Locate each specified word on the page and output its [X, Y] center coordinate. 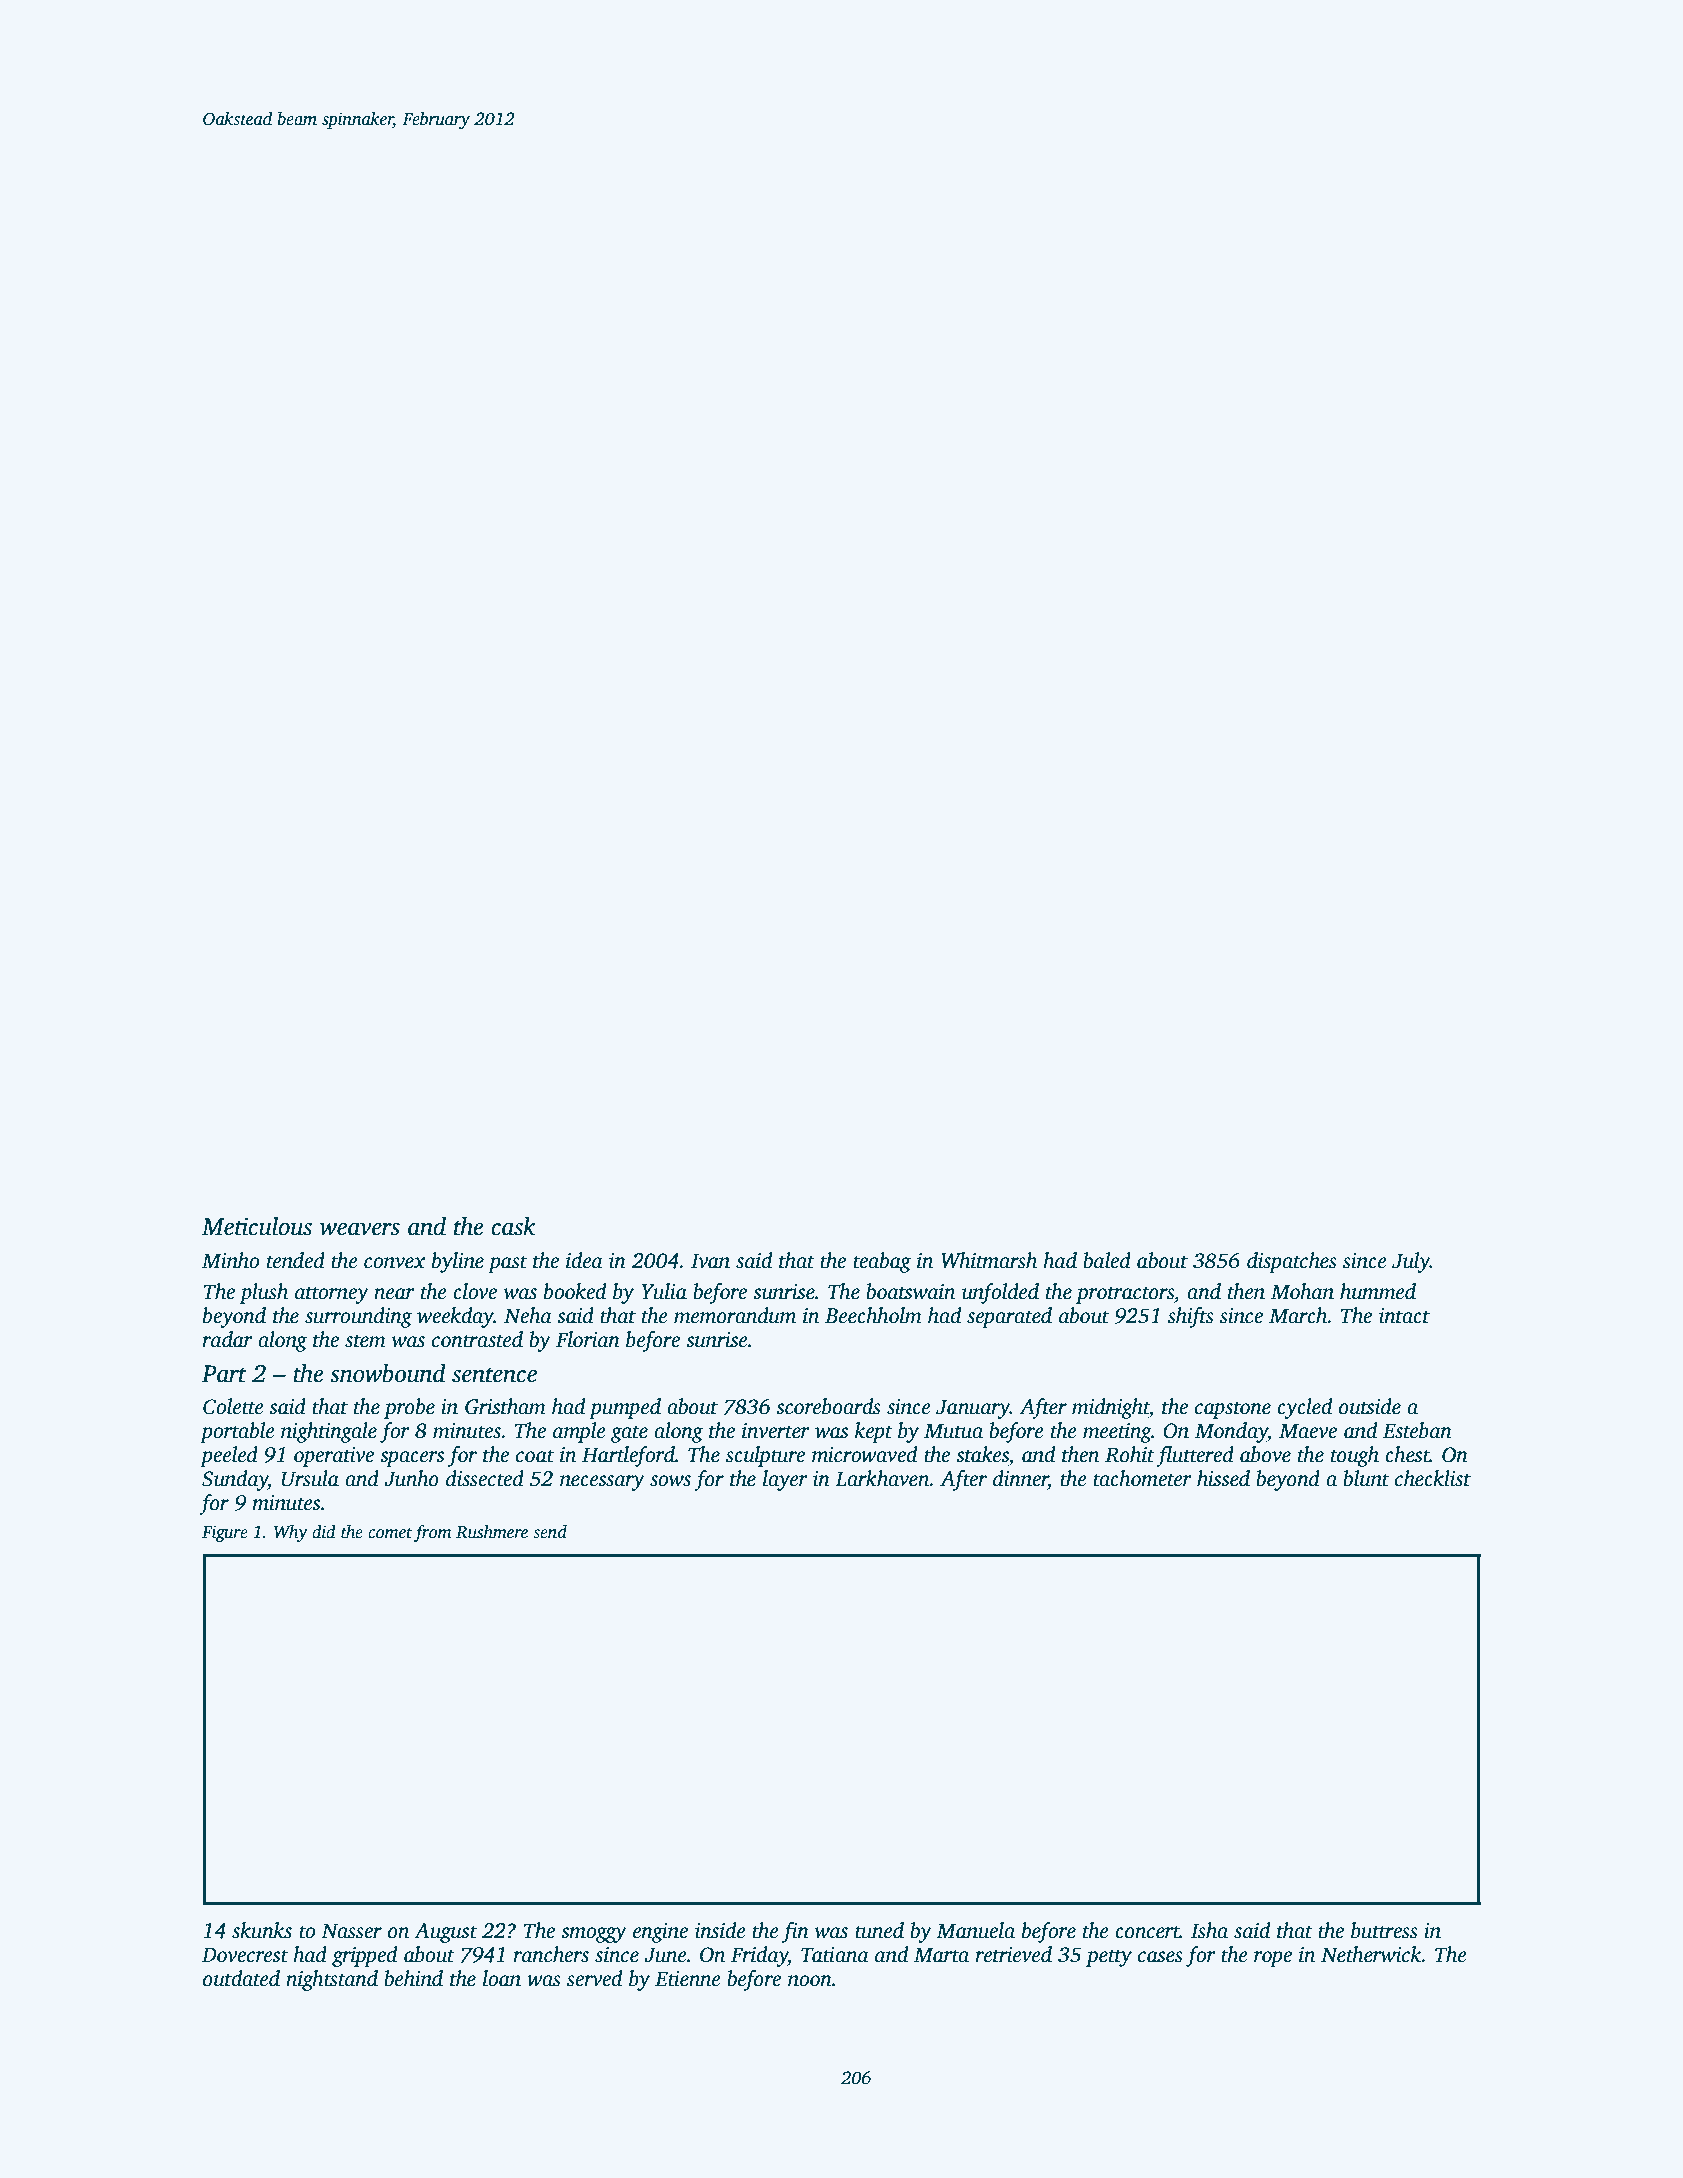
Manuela [975, 1930]
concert [1147, 1932]
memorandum [735, 1315]
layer [785, 1480]
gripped [364, 1956]
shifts [1191, 1317]
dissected [485, 1478]
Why [291, 1533]
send [550, 1532]
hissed [1223, 1478]
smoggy [594, 1935]
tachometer [1142, 1478]
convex [395, 1263]
